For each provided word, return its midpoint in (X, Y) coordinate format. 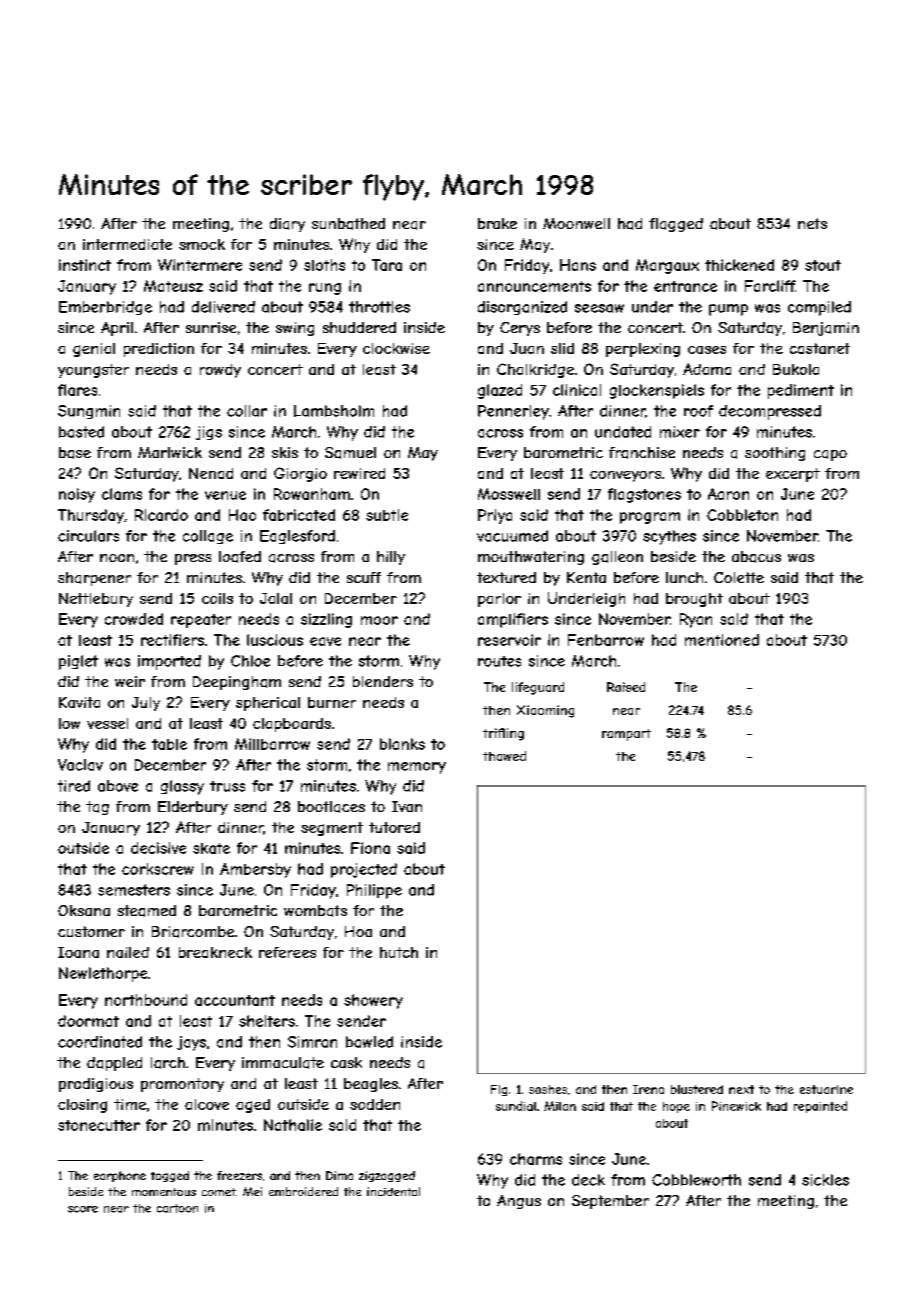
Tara (387, 265)
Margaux (667, 266)
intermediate (127, 244)
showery (373, 1001)
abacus (756, 557)
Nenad (211, 473)
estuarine (826, 1089)
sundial (516, 1106)
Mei (252, 1191)
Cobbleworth (696, 1180)
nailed (128, 952)
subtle (387, 515)
